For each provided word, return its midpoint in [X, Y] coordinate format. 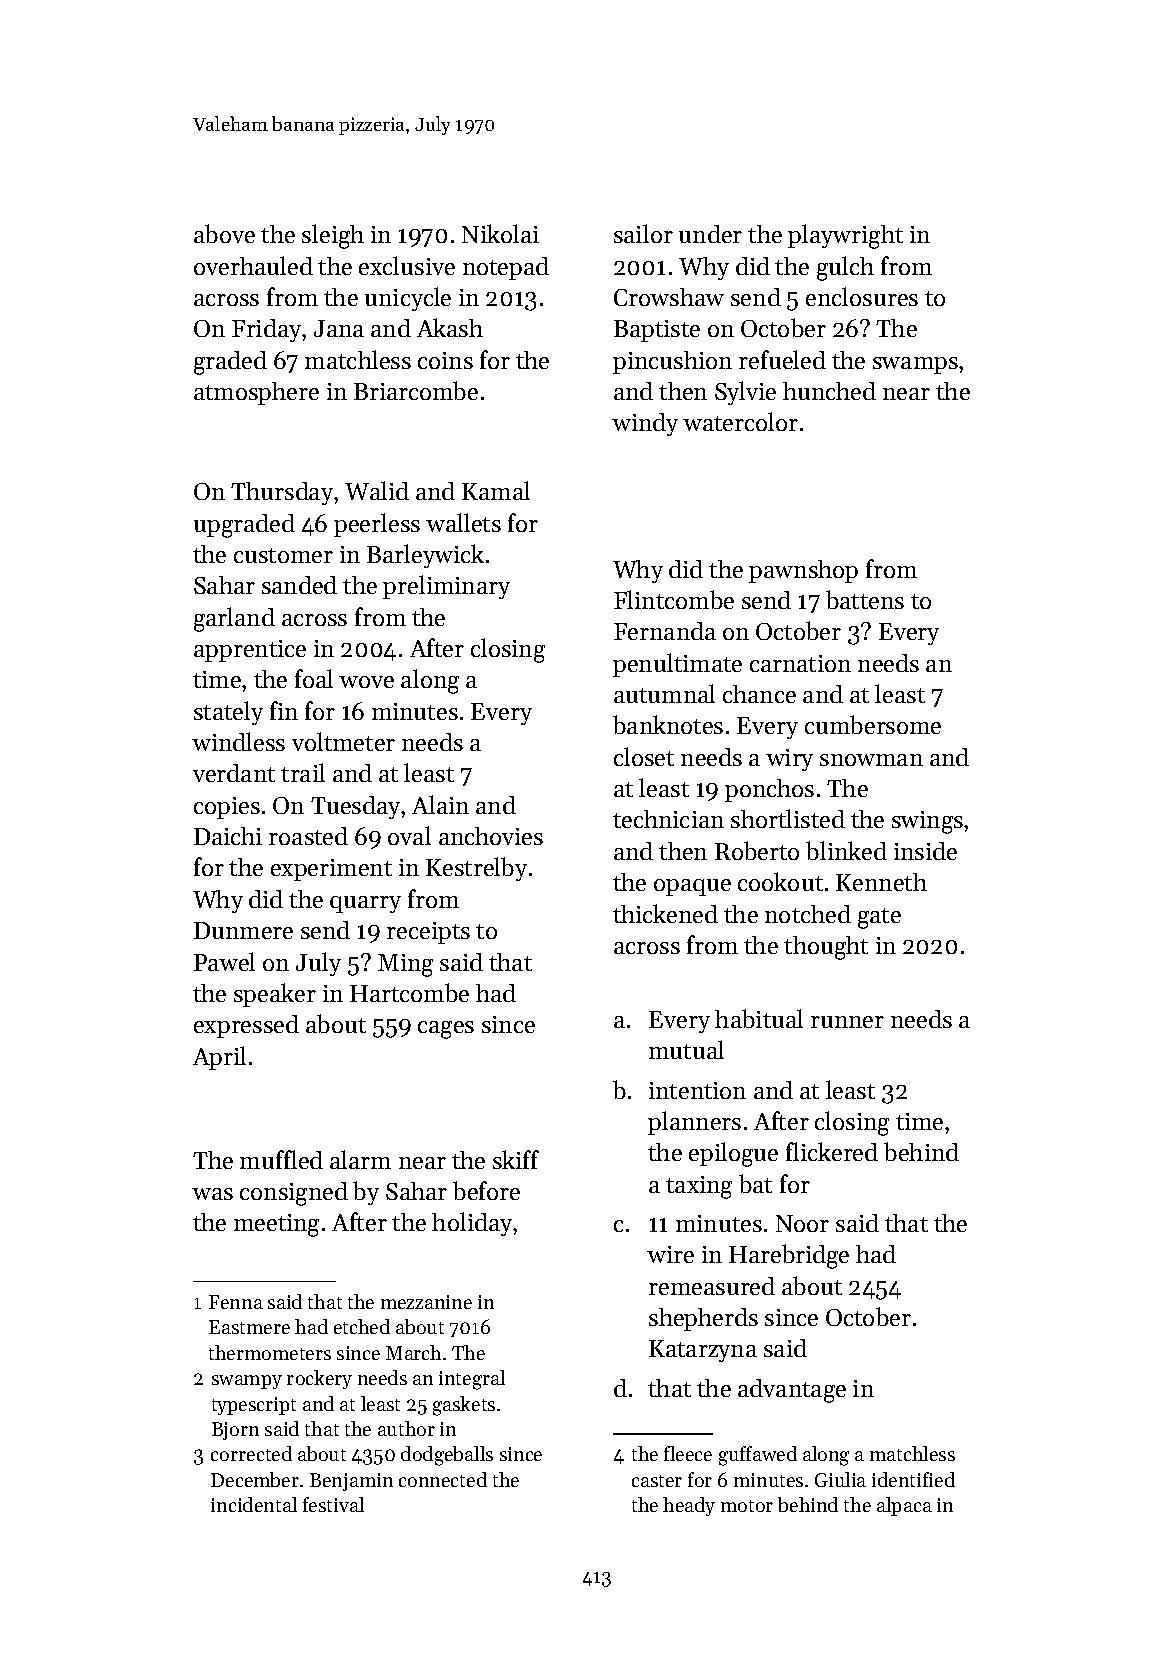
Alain [440, 804]
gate [879, 918]
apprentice [250, 651]
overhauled [253, 265]
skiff [516, 1159]
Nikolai [500, 233]
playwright [845, 236]
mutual [686, 1049]
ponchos [769, 790]
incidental [254, 1504]
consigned [294, 1194]
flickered [832, 1151]
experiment [331, 870]
